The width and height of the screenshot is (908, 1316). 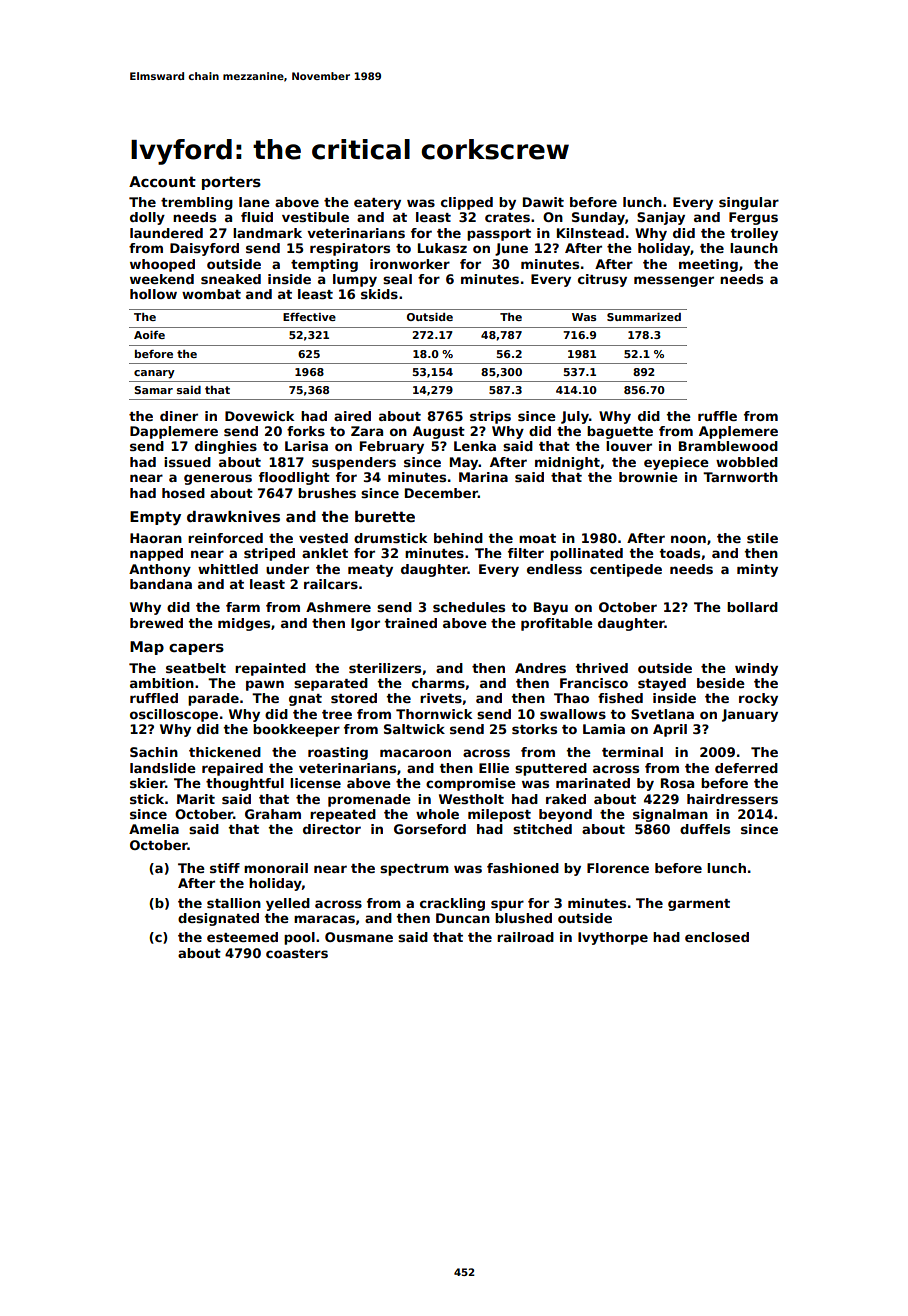 I want to click on Florence, so click(x=618, y=868).
